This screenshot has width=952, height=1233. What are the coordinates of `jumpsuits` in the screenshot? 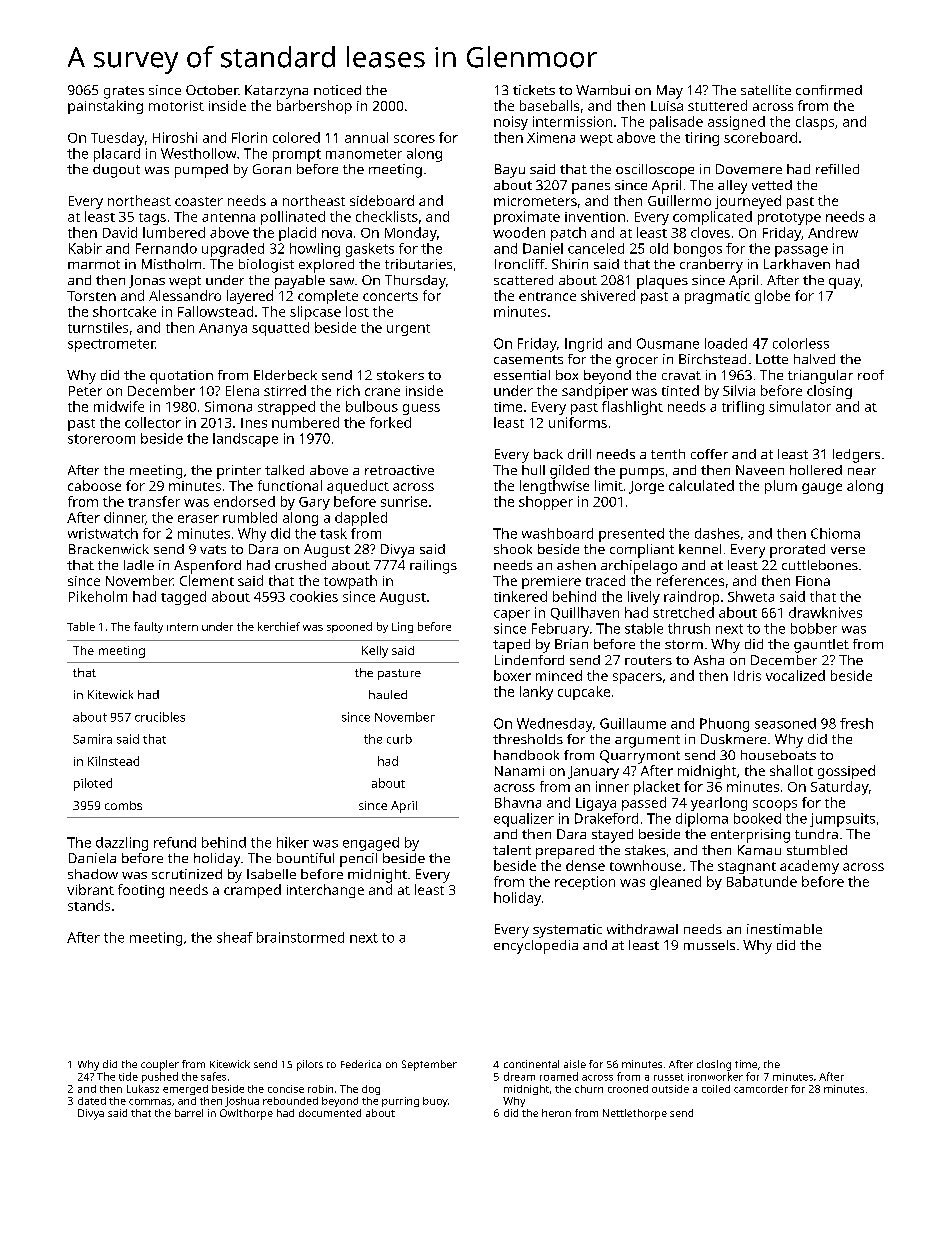 It's located at (842, 820).
